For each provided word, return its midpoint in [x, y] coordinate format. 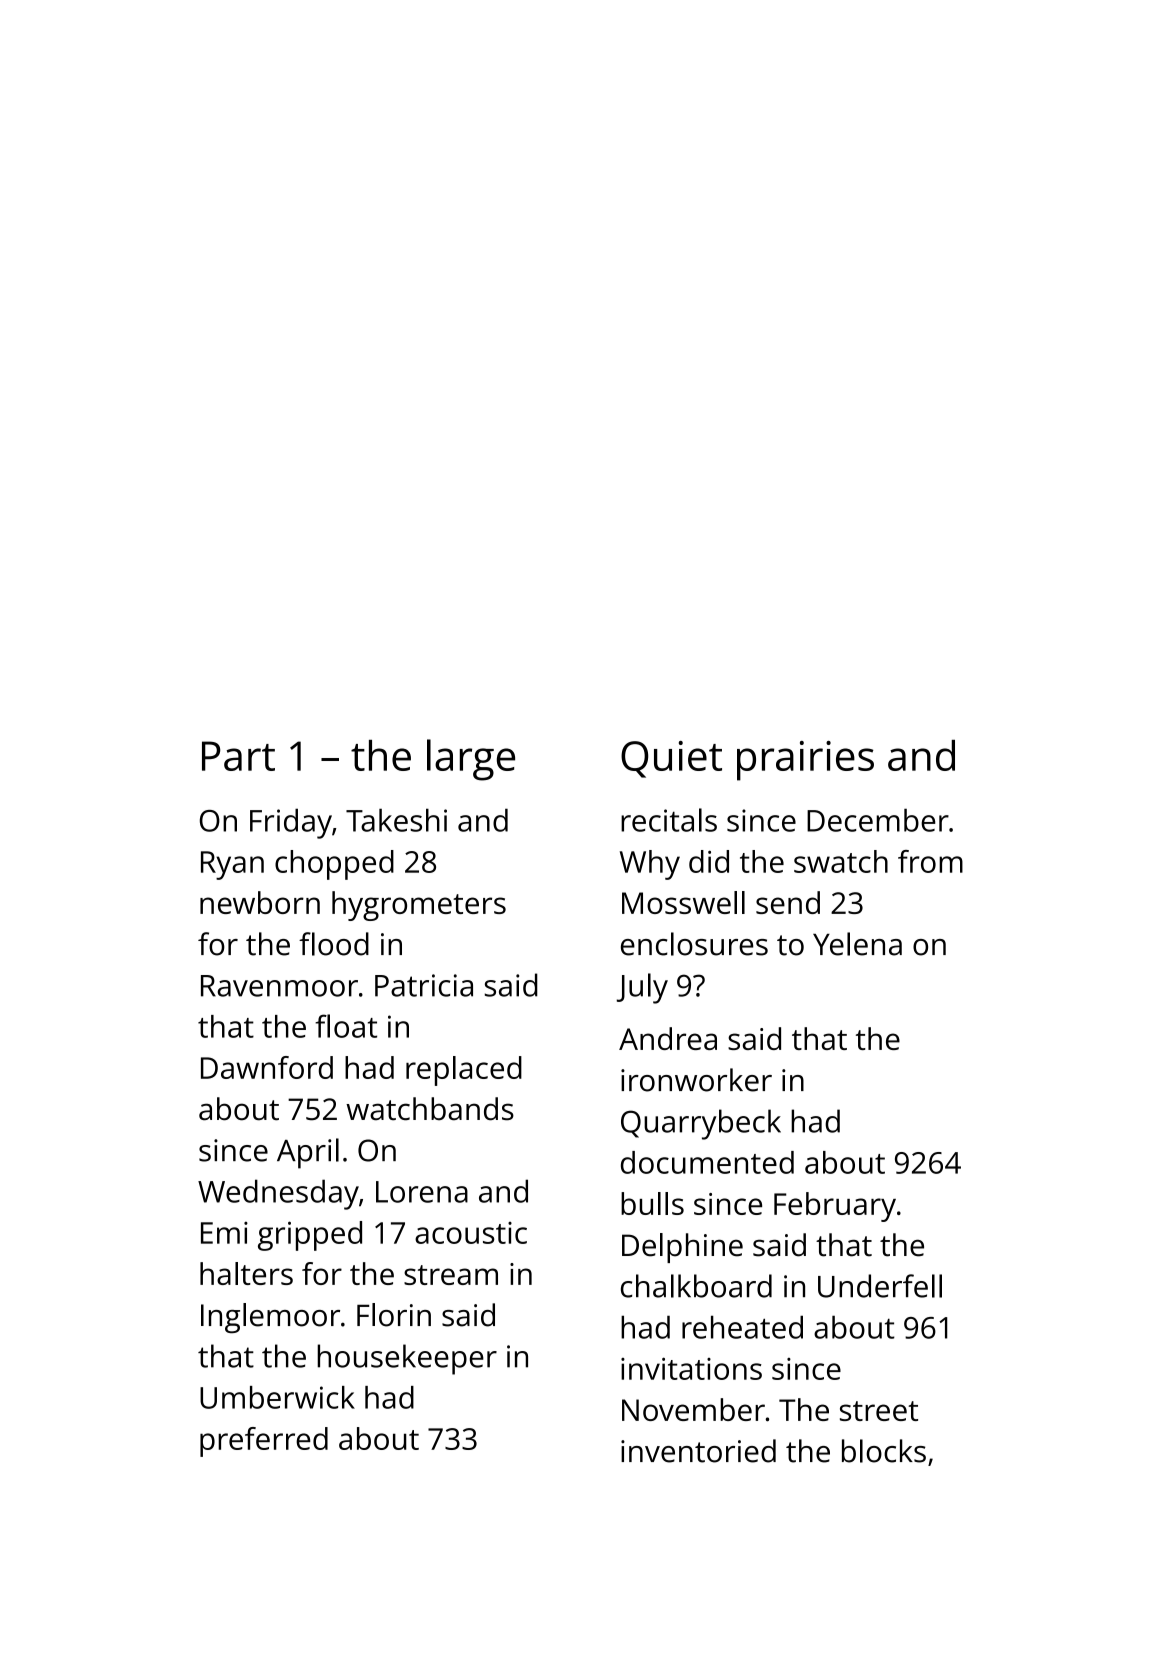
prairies [805, 761]
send [788, 902]
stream [451, 1275]
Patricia [424, 985]
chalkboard [696, 1286]
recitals [669, 820]
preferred [264, 1442]
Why [650, 865]
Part [238, 756]
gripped [310, 1236]
